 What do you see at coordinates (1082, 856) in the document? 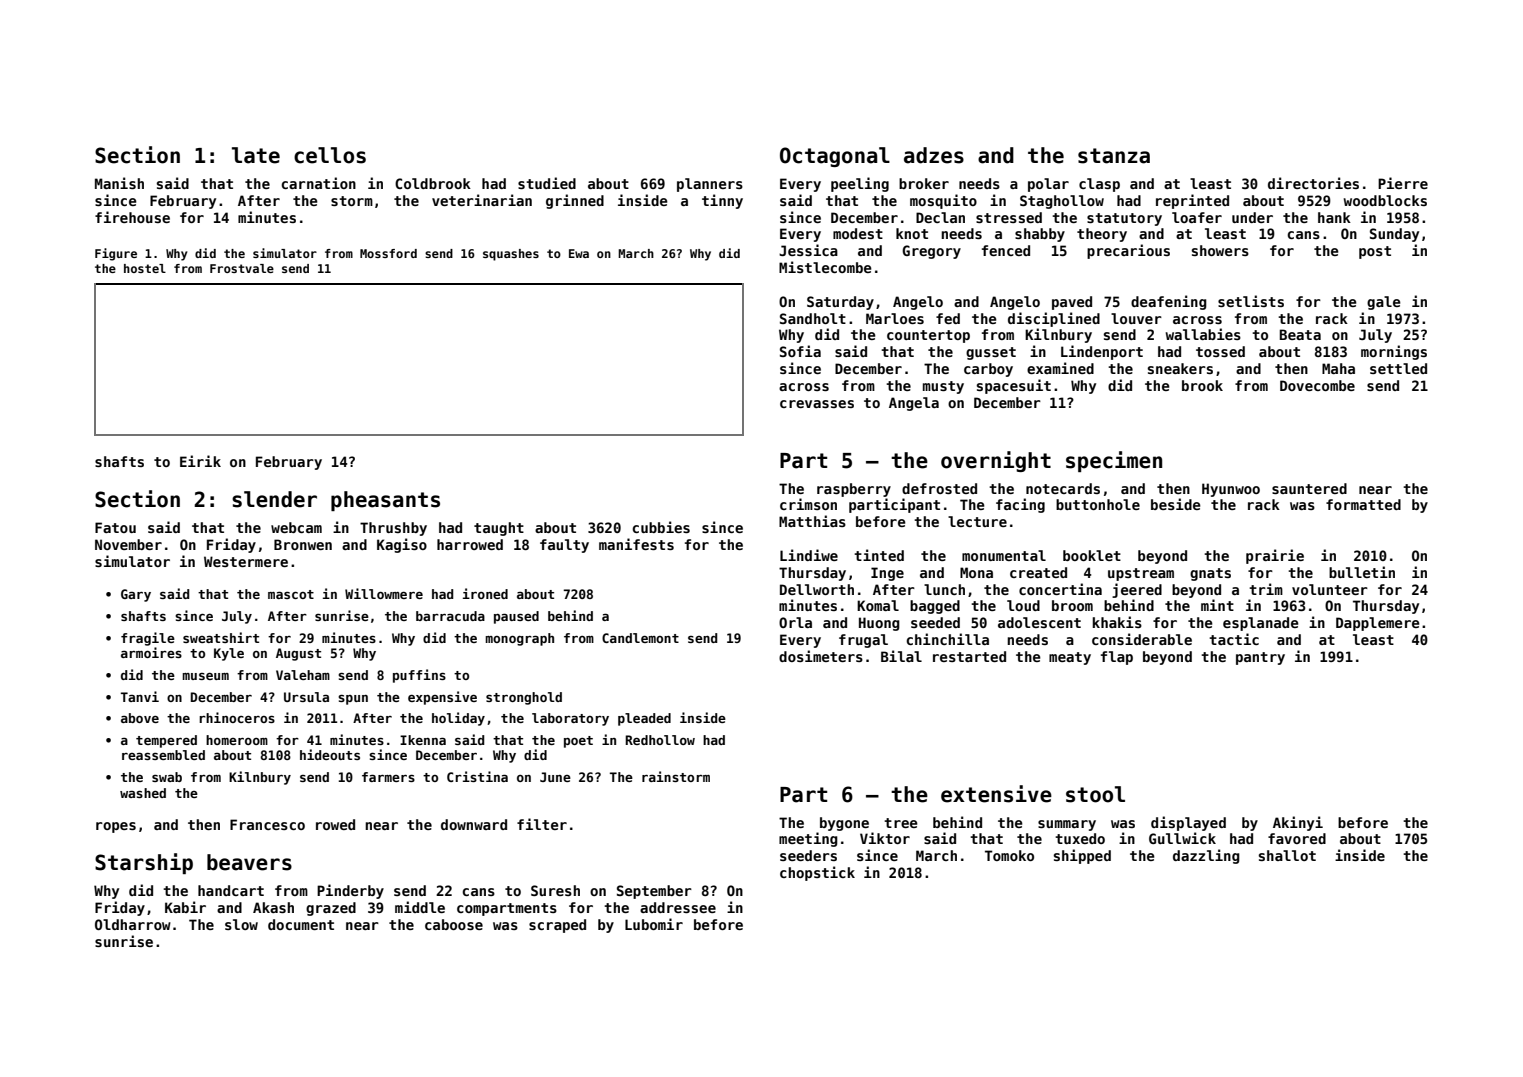
I see `shipped` at bounding box center [1082, 856].
